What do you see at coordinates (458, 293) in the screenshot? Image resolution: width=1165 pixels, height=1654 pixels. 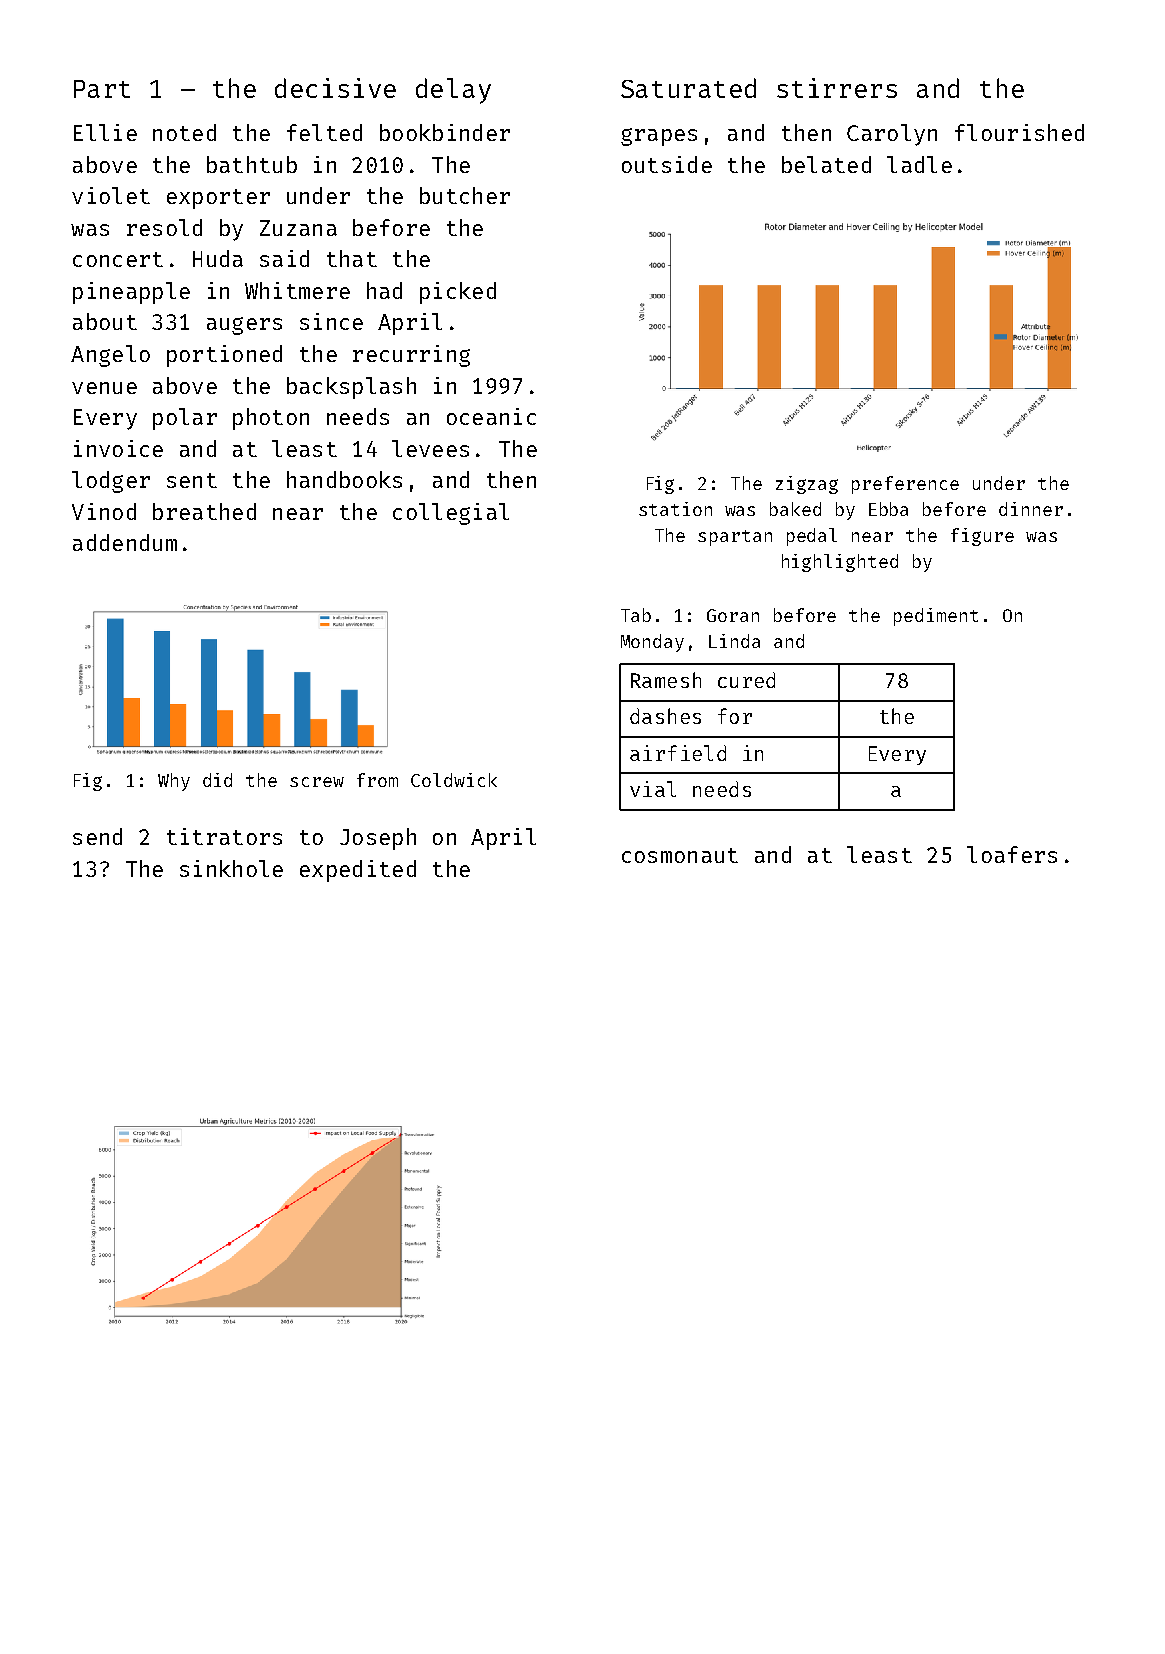 I see `picked` at bounding box center [458, 293].
